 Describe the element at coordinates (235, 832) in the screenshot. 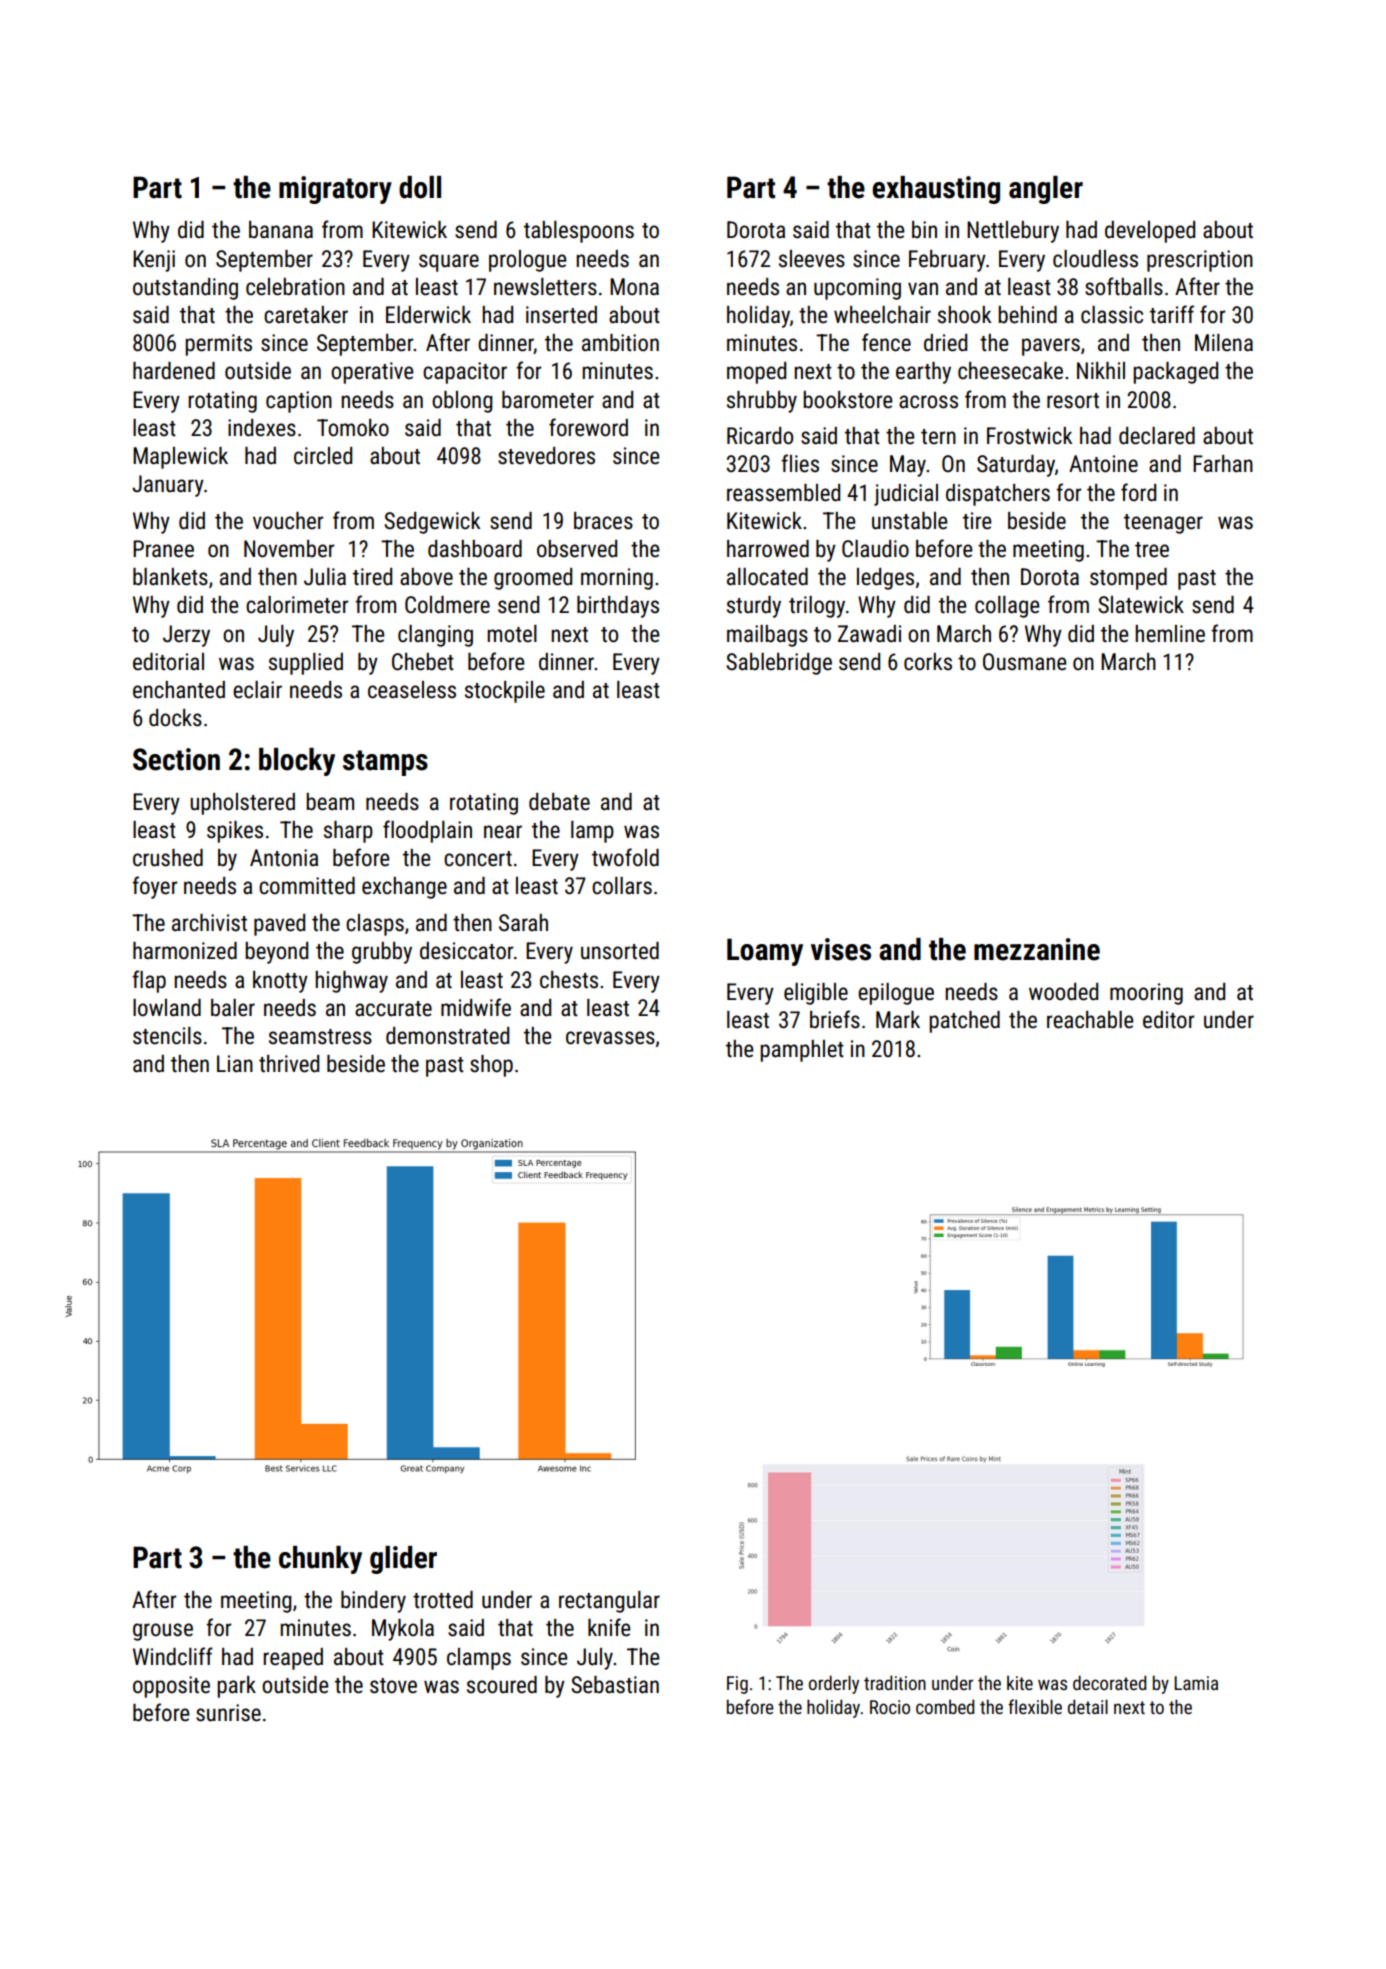

I see `spikes` at that location.
